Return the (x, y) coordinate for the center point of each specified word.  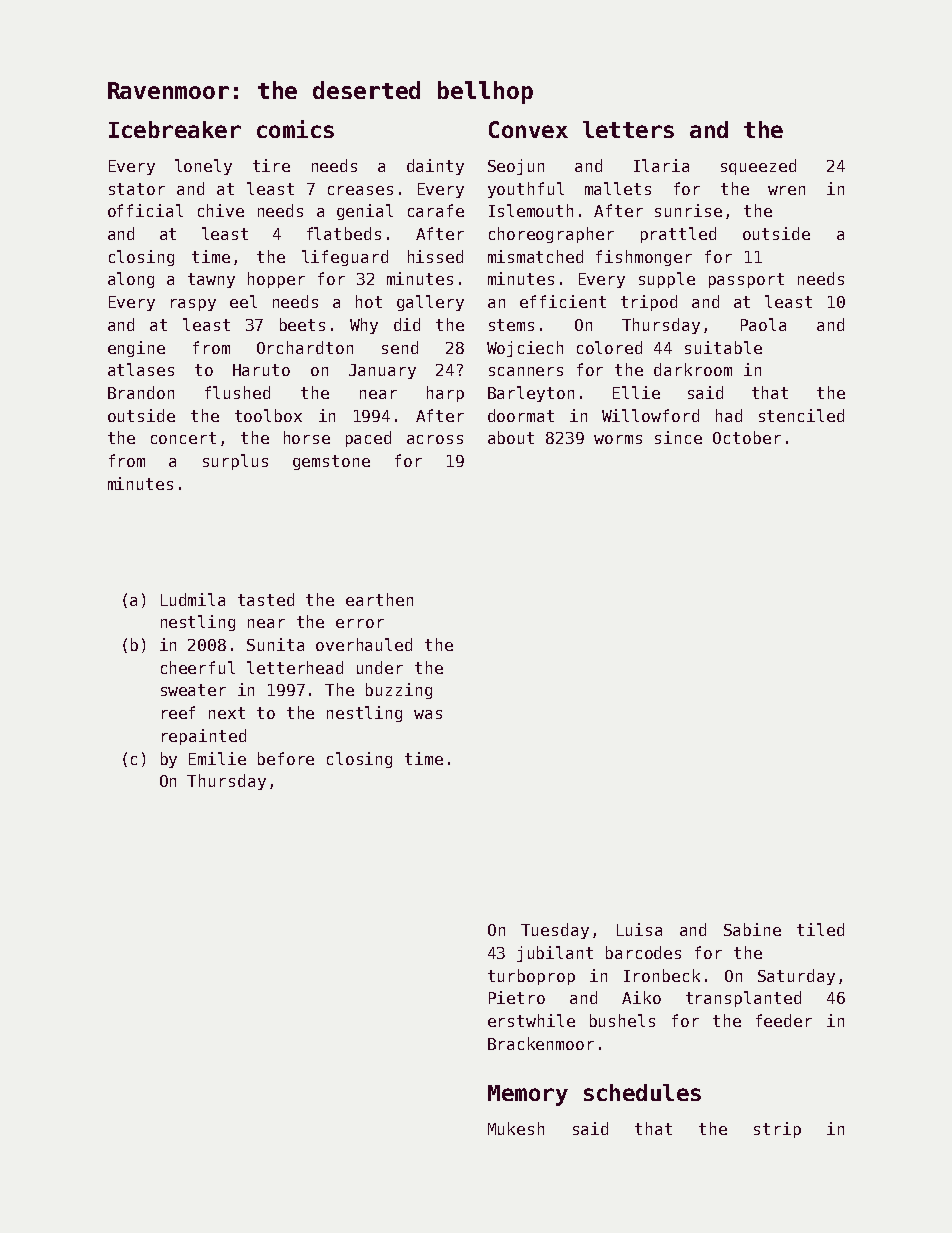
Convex (528, 129)
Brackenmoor (541, 1043)
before (286, 758)
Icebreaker (175, 129)
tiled (820, 929)
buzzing (399, 691)
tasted (266, 599)
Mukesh (516, 1128)
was (428, 714)
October (747, 437)
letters (628, 129)
